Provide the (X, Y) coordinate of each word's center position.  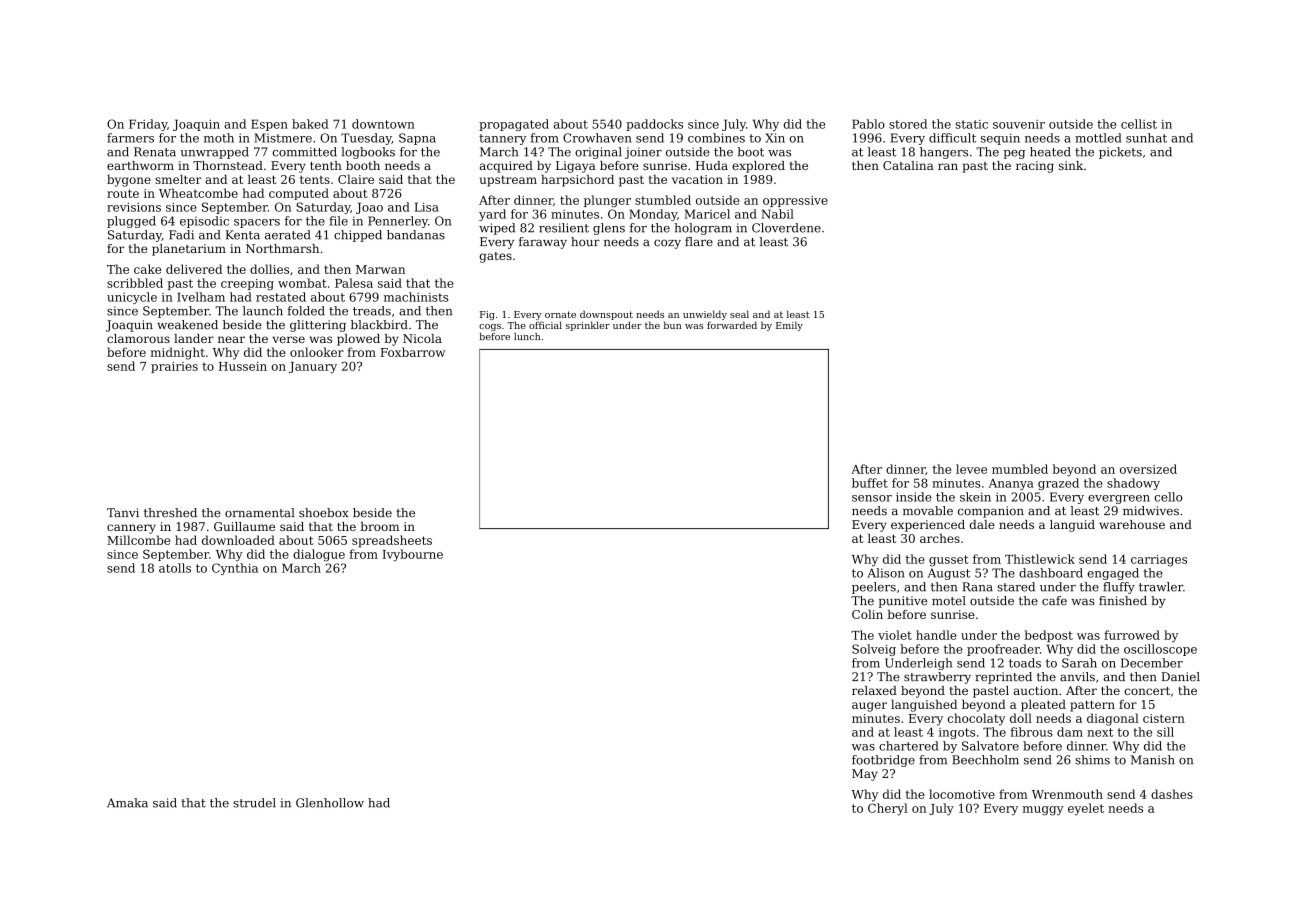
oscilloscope (1160, 650)
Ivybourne (412, 555)
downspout (606, 315)
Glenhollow (330, 803)
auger (869, 707)
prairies (174, 367)
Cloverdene (786, 228)
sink (1071, 165)
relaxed (874, 690)
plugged (131, 222)
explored (758, 167)
